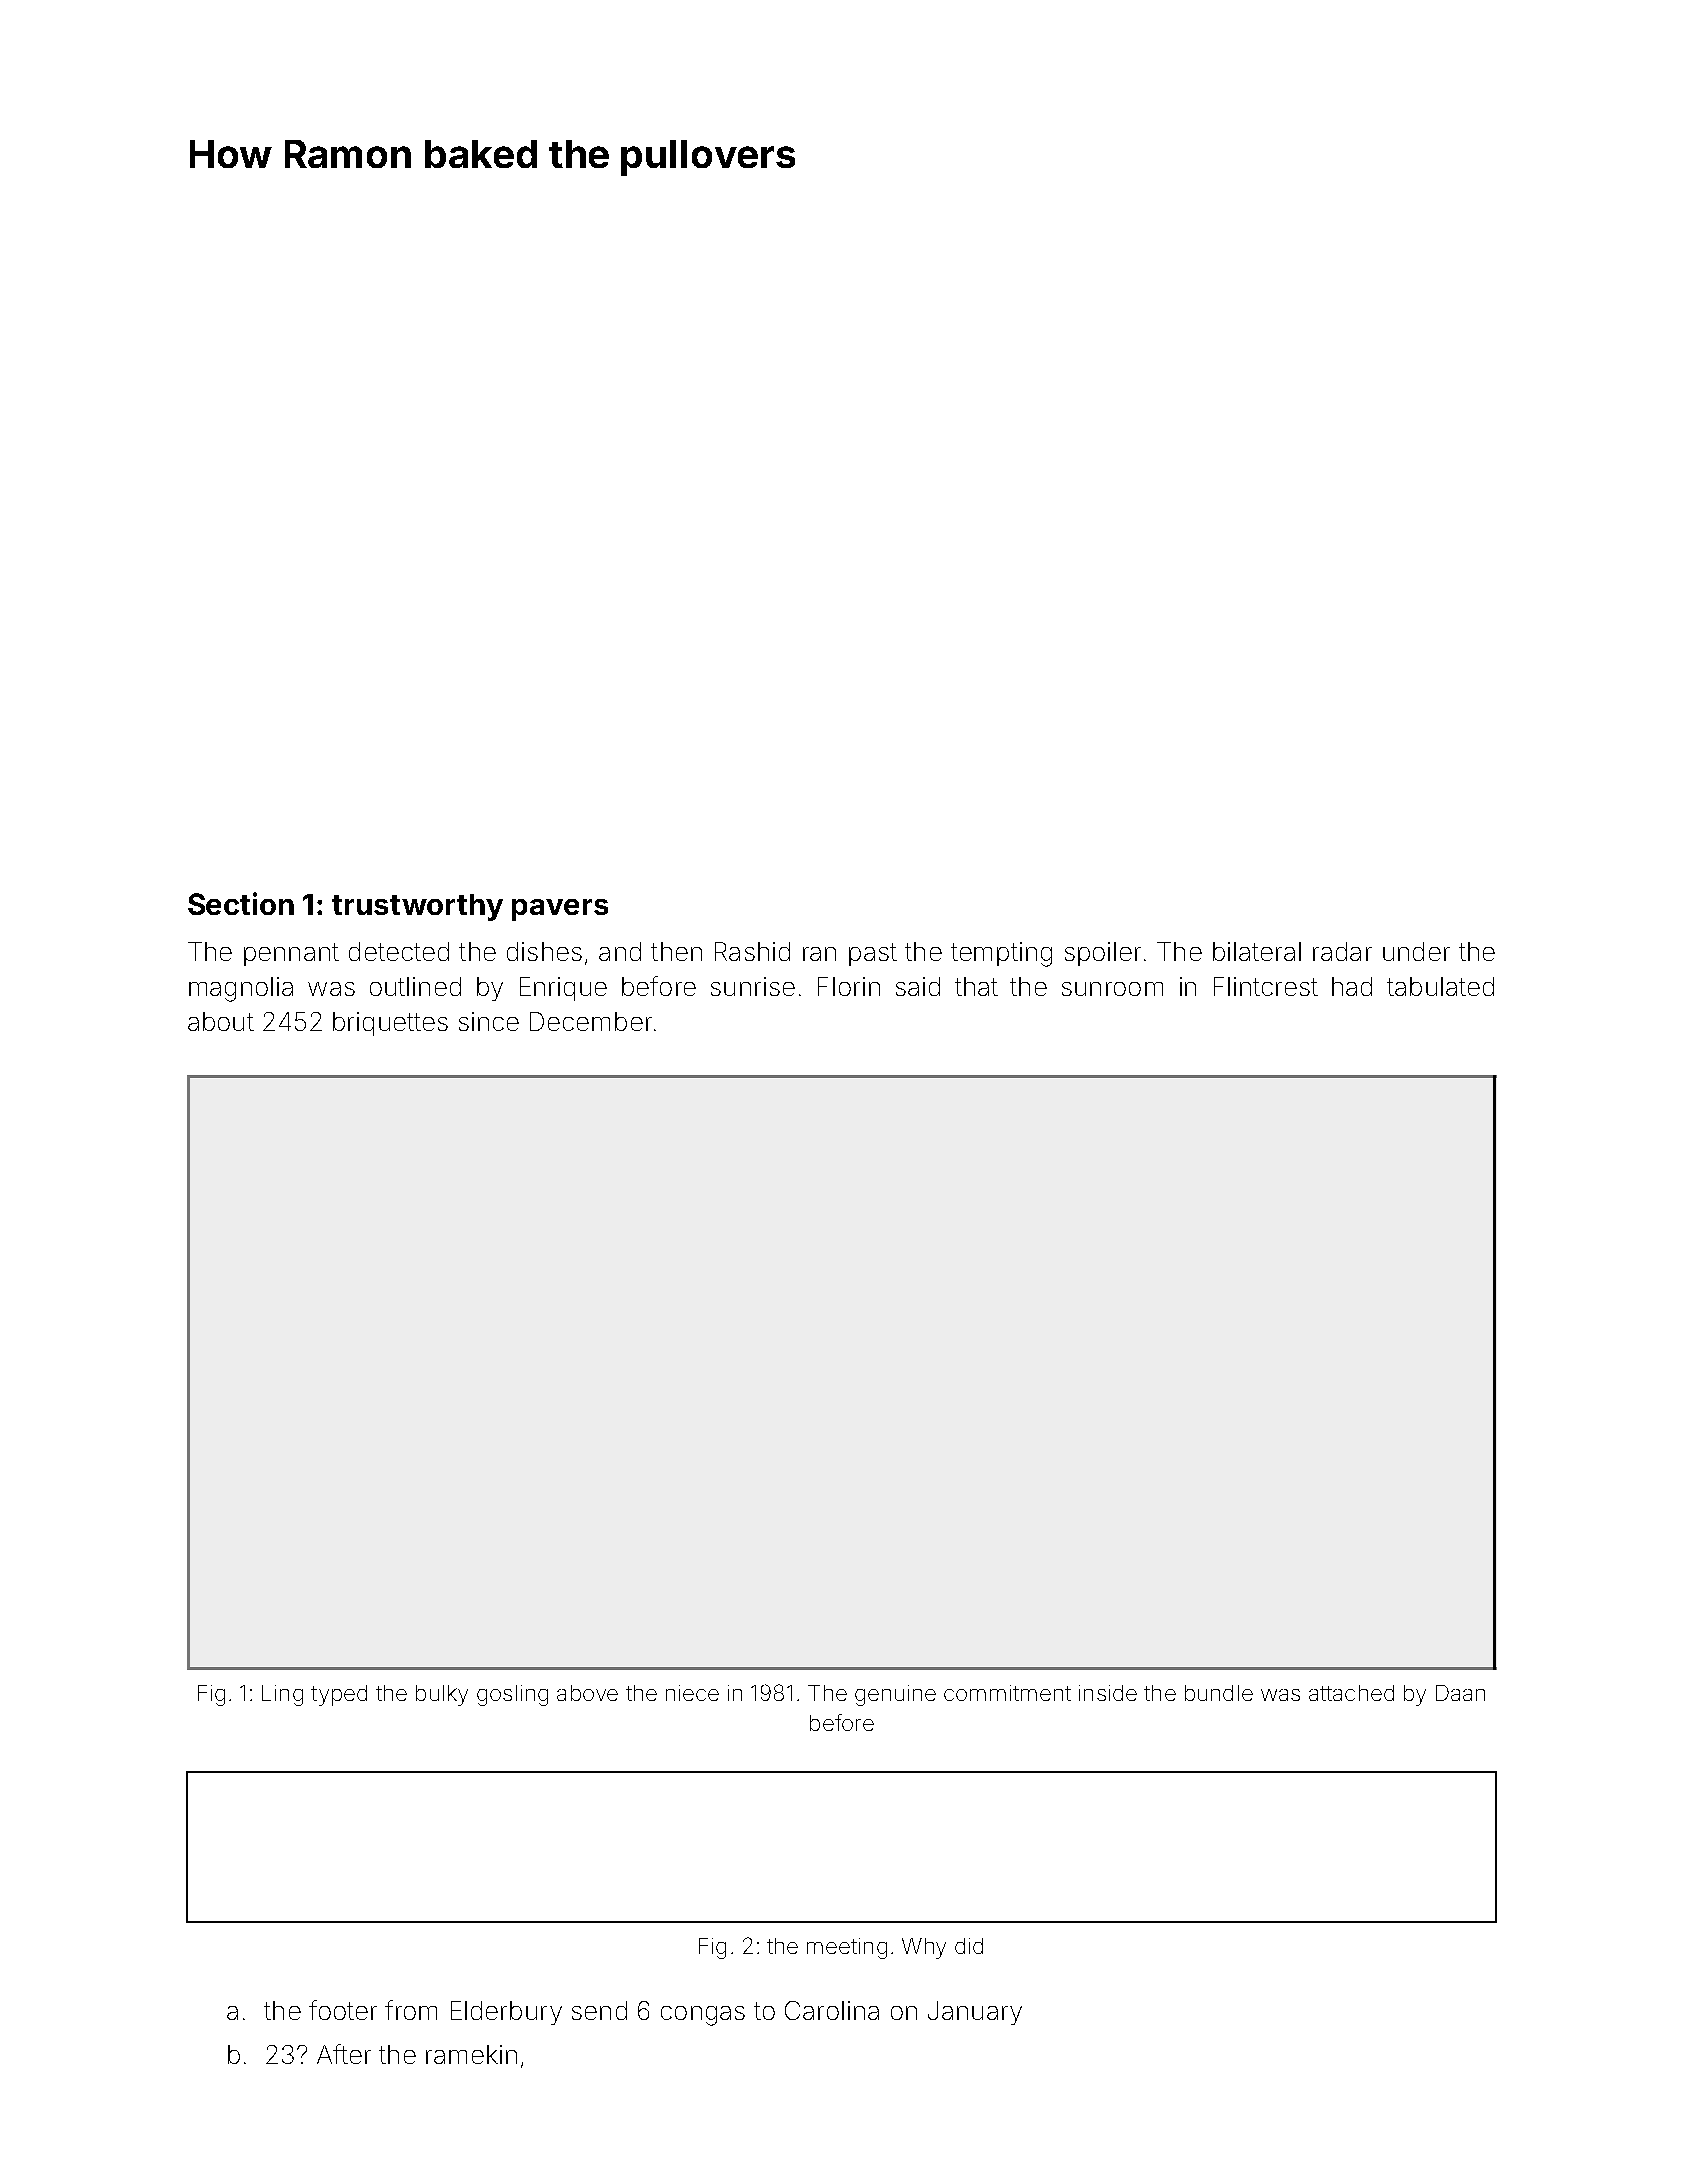 This page has width=1683, height=2178. Describe the element at coordinates (1001, 954) in the page. I see `tempting` at that location.
